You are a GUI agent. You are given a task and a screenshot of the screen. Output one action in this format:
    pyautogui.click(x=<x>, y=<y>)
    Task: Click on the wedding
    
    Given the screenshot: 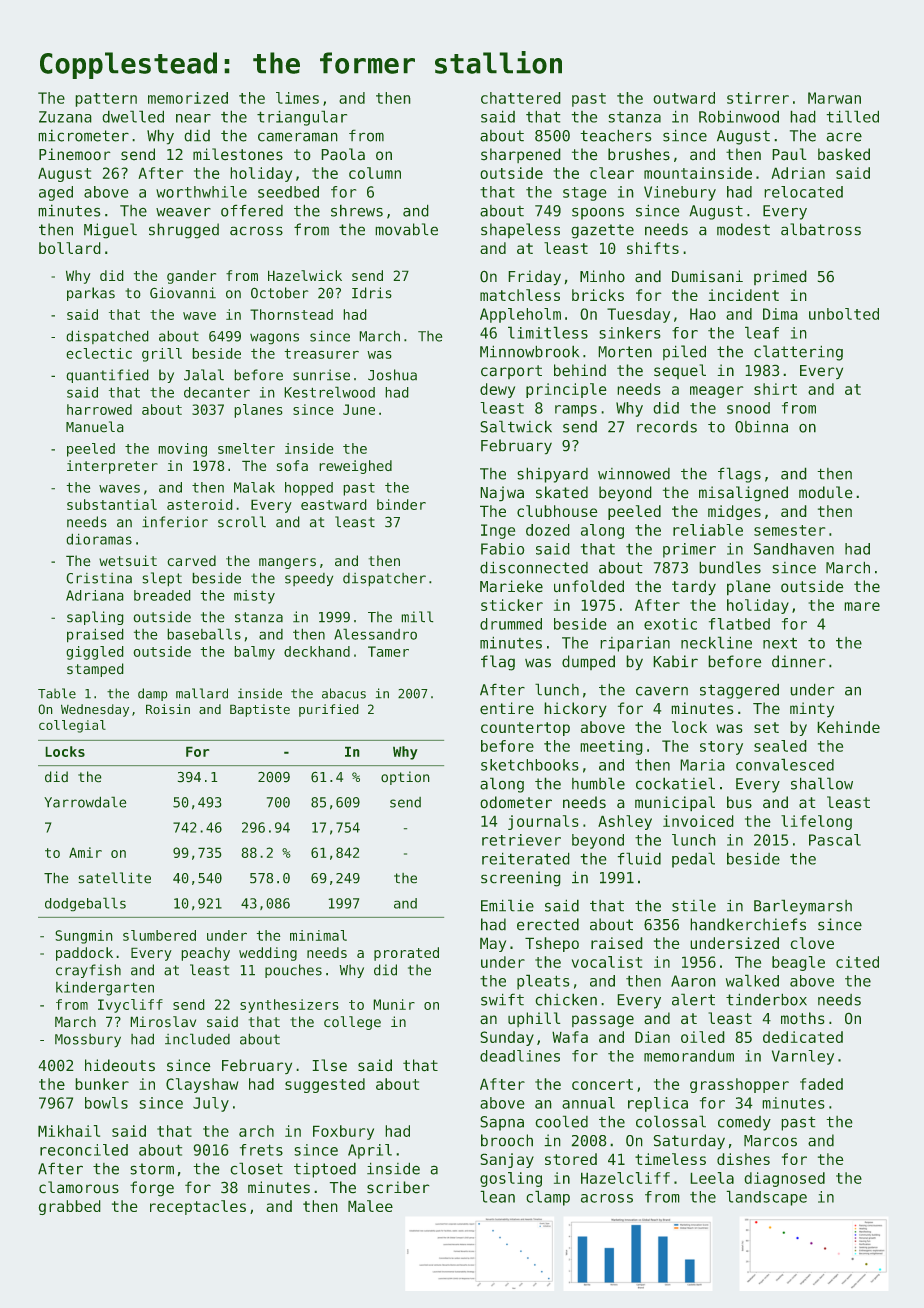 What is the action you would take?
    pyautogui.click(x=268, y=954)
